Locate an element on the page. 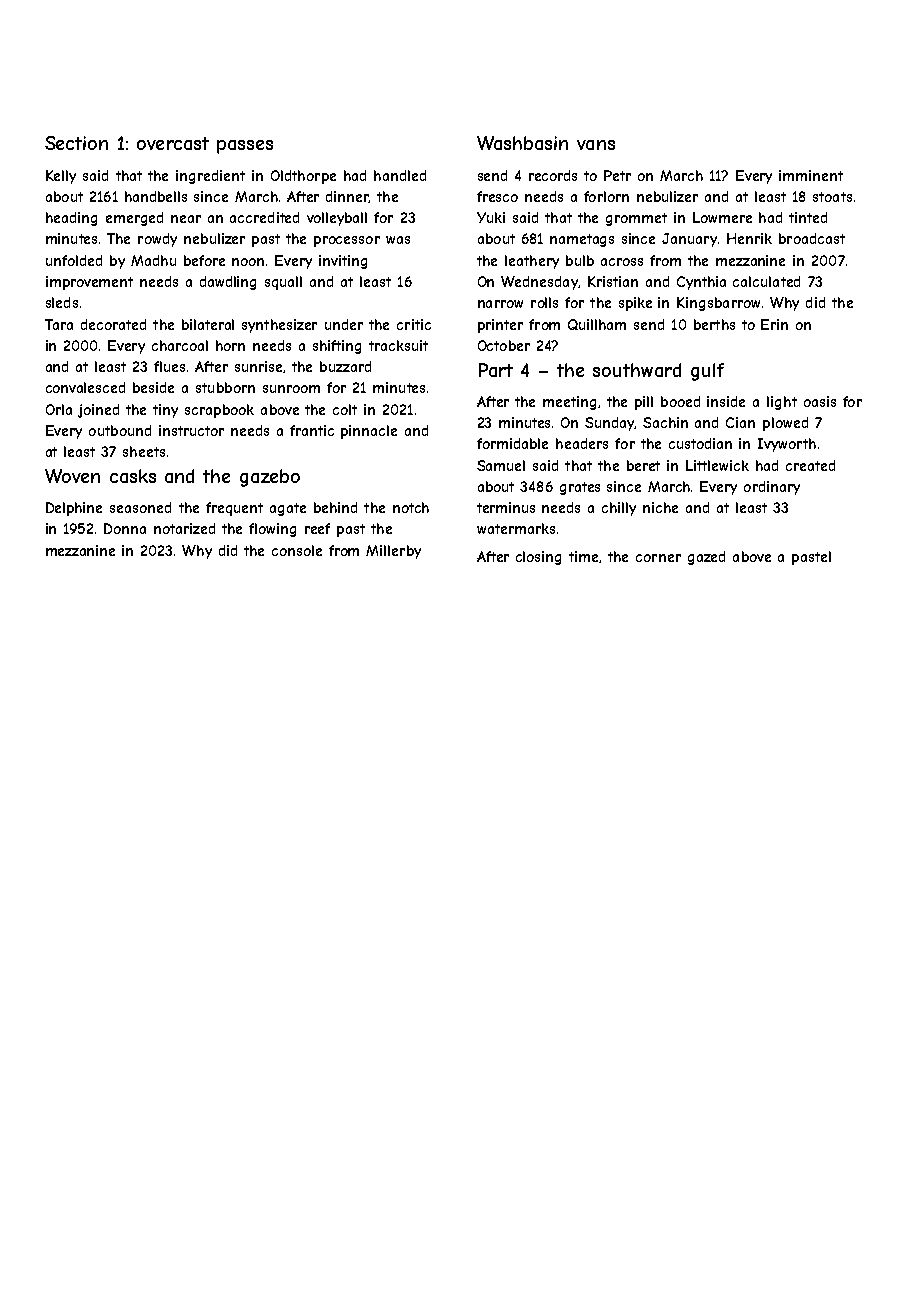 The image size is (908, 1316). heading is located at coordinates (71, 219).
